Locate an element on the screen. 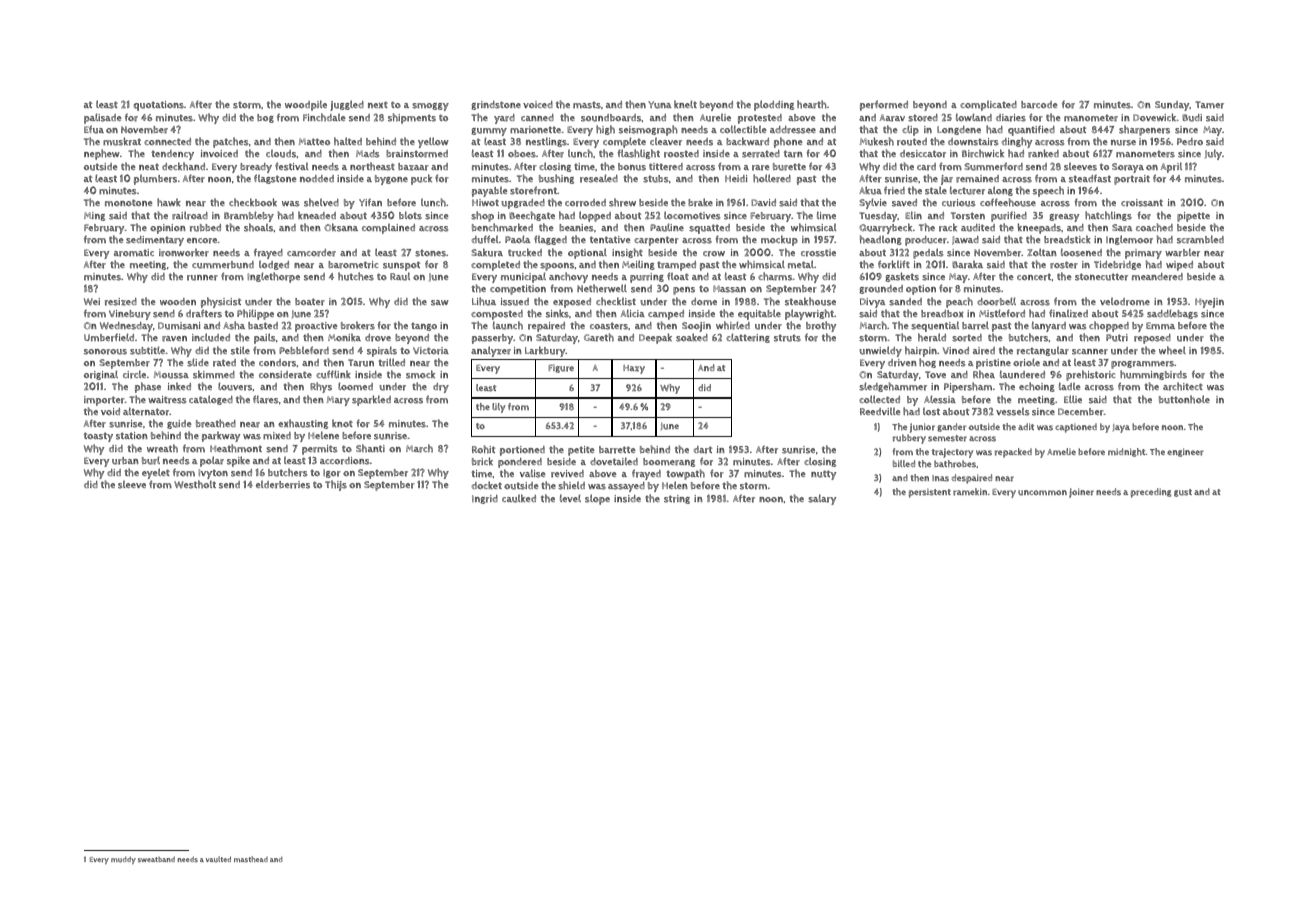 The height and width of the screenshot is (924, 1308). Thijs is located at coordinates (336, 485).
